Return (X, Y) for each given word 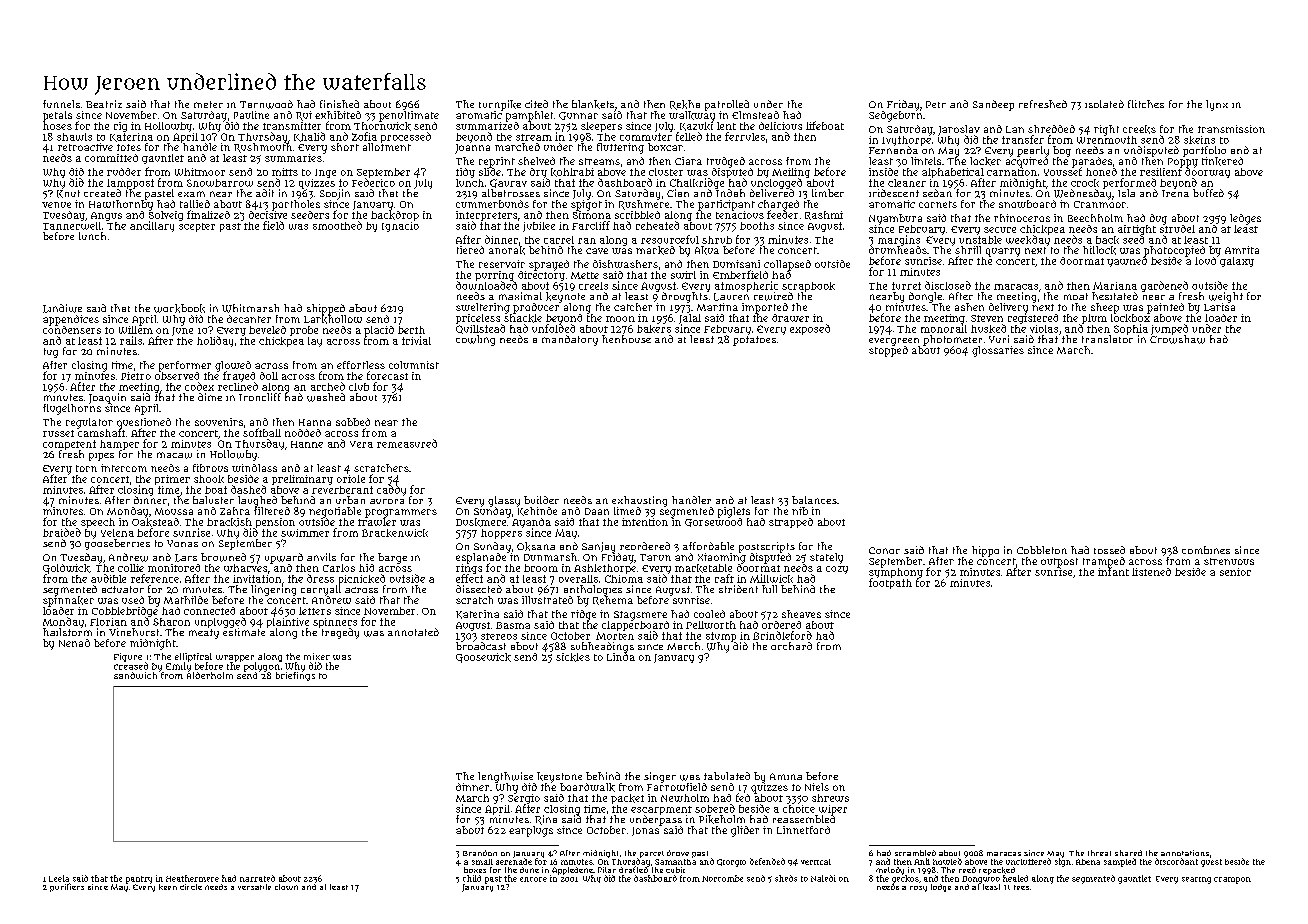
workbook (179, 308)
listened (1151, 572)
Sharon (171, 622)
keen (168, 887)
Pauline (251, 115)
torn (86, 468)
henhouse (626, 339)
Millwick (771, 578)
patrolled (727, 105)
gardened (1164, 286)
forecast (387, 375)
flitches (1146, 104)
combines (1206, 550)
